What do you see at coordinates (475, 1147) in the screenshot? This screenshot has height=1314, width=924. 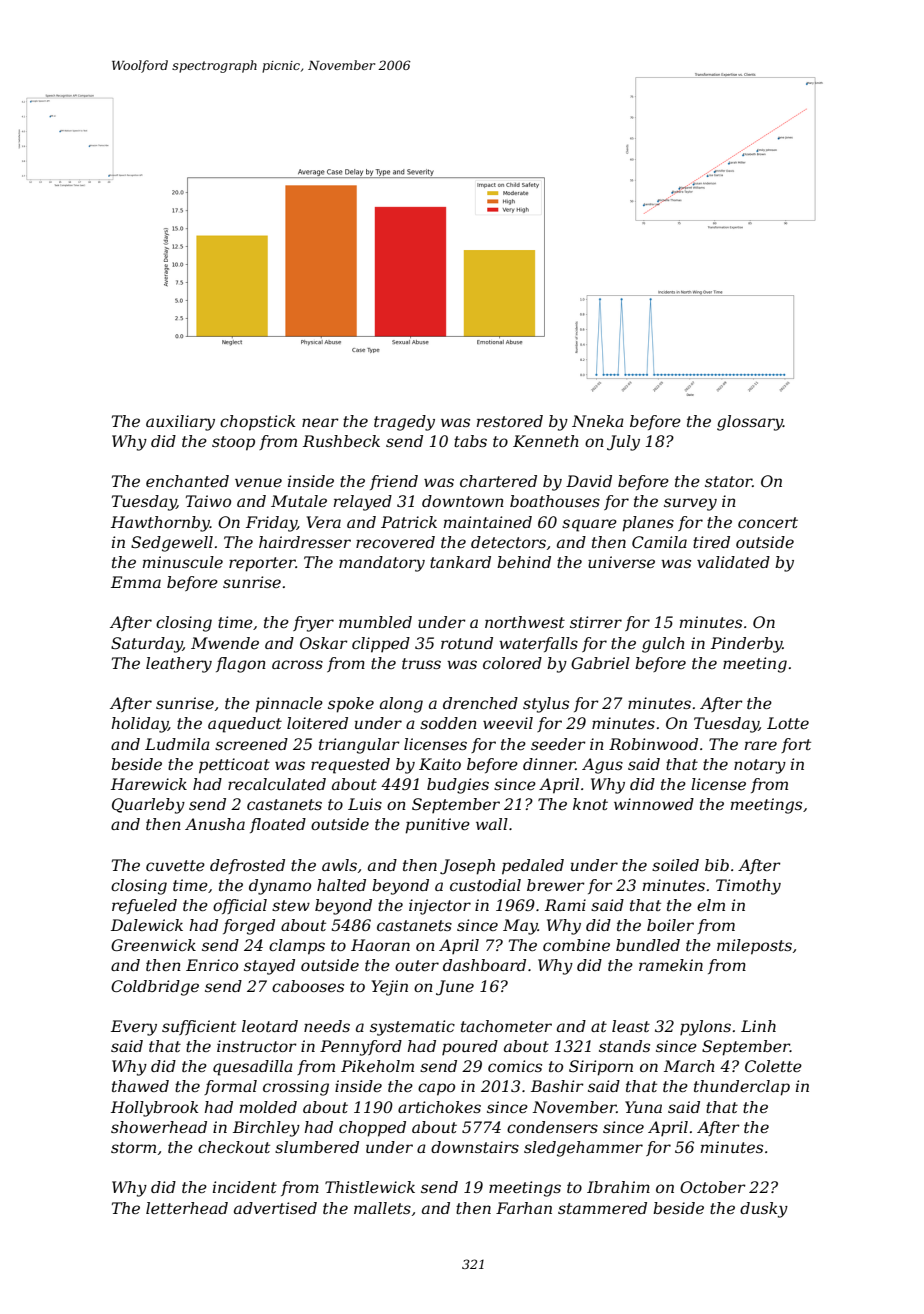 I see `downstairs` at bounding box center [475, 1147].
